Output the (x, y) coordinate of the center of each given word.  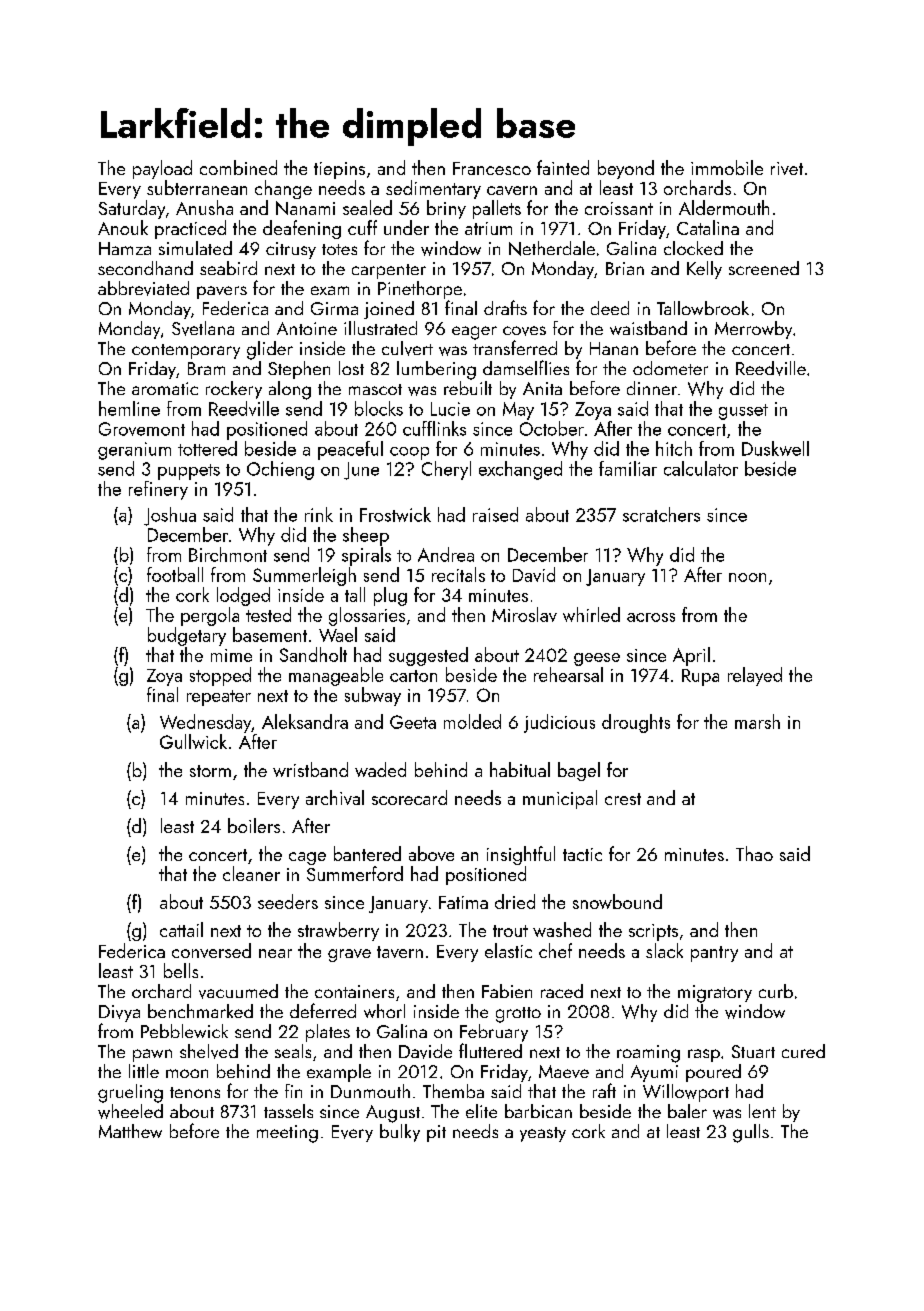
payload (162, 169)
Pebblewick (184, 1031)
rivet (787, 168)
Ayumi (654, 1073)
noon (747, 577)
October (552, 428)
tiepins (339, 170)
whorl (384, 1011)
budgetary (187, 636)
